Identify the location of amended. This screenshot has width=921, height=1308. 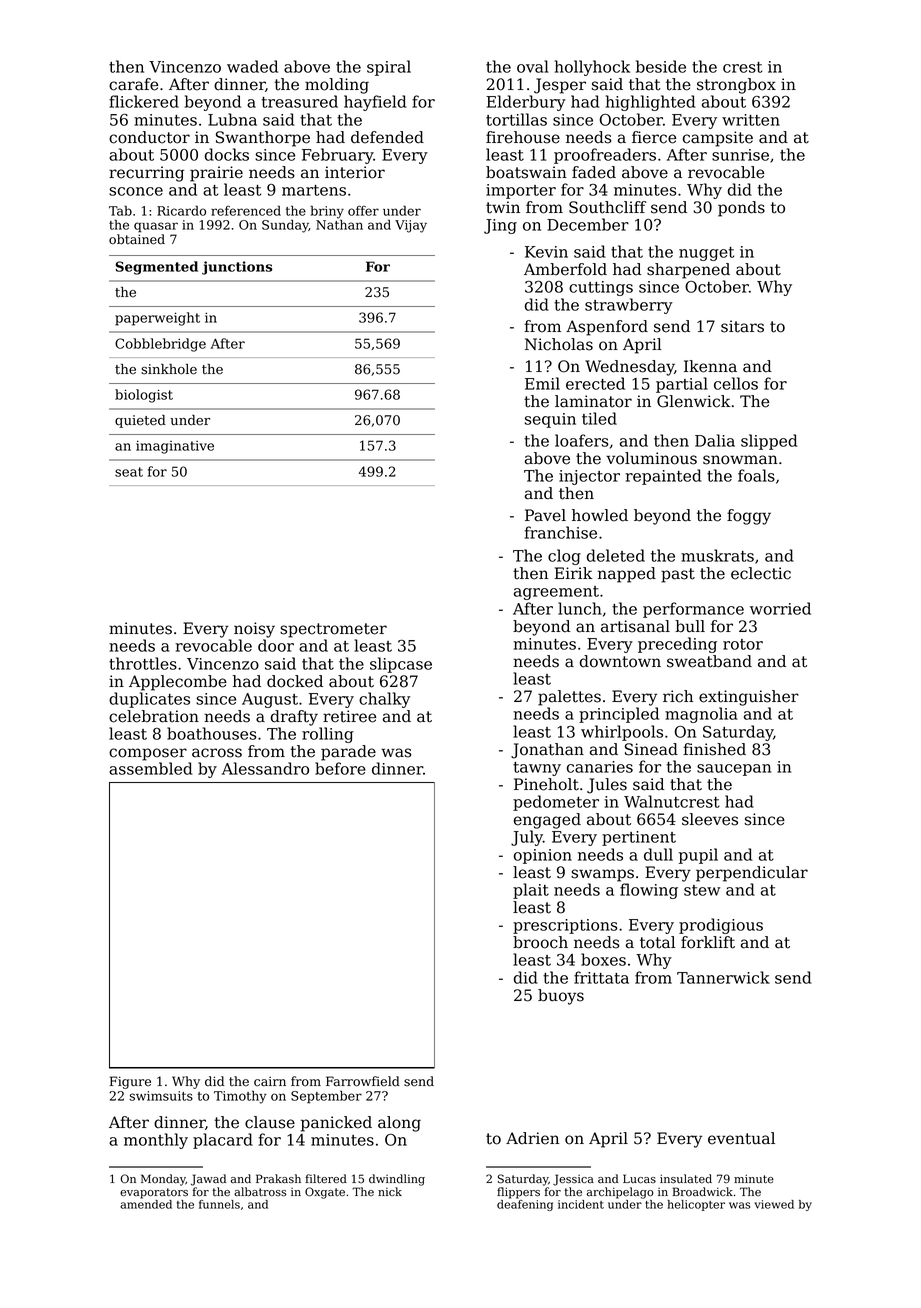
(146, 1204).
